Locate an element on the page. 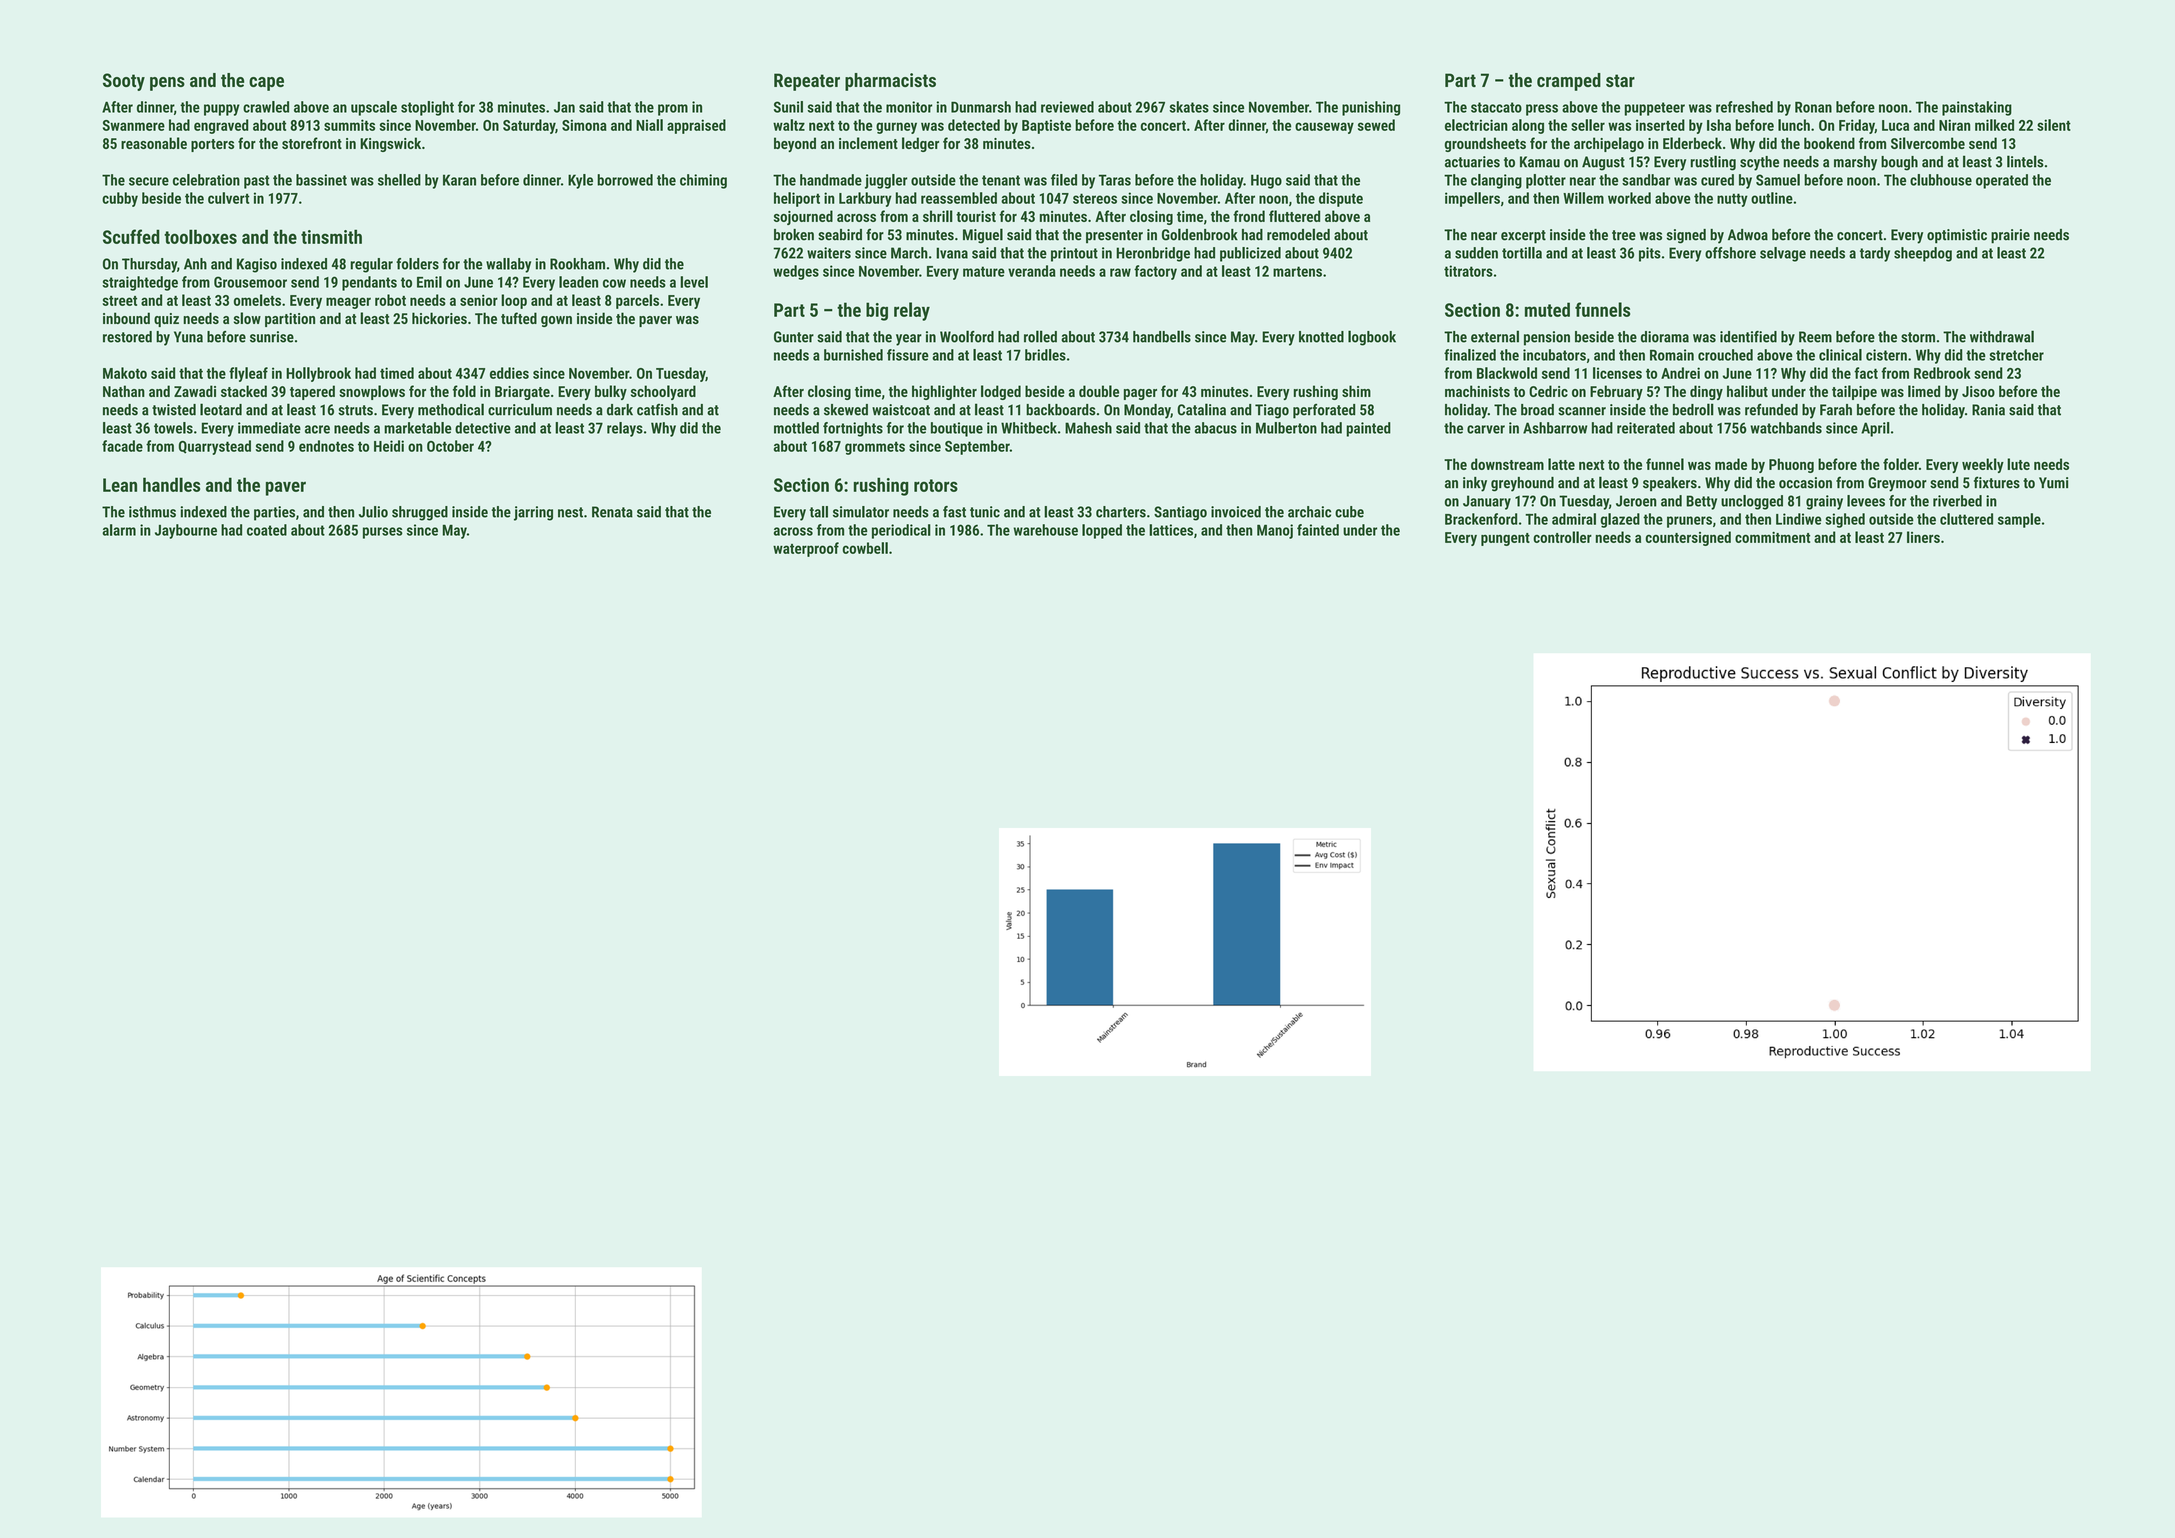  Sooty is located at coordinates (124, 82).
